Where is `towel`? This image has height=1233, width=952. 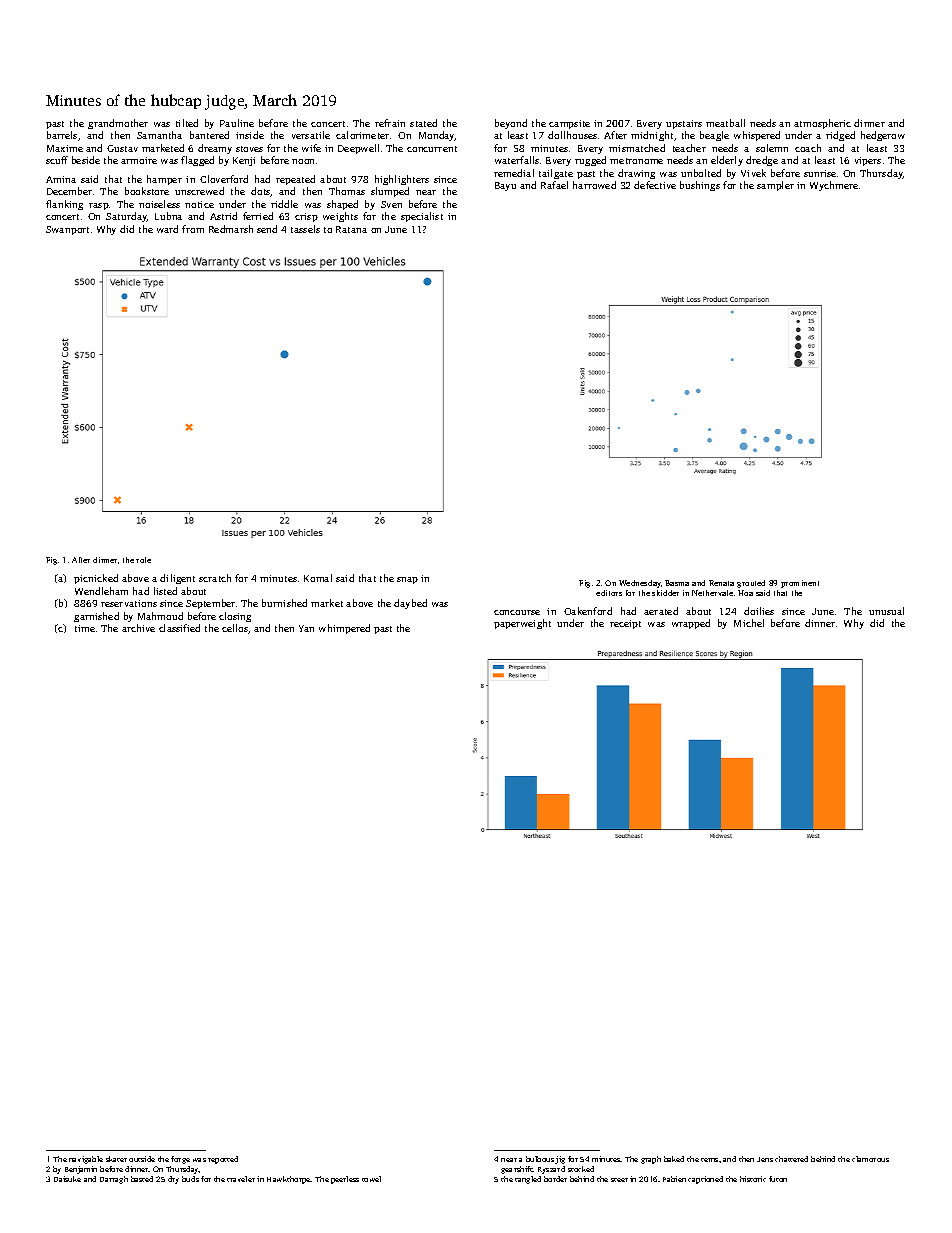
towel is located at coordinates (371, 1179).
